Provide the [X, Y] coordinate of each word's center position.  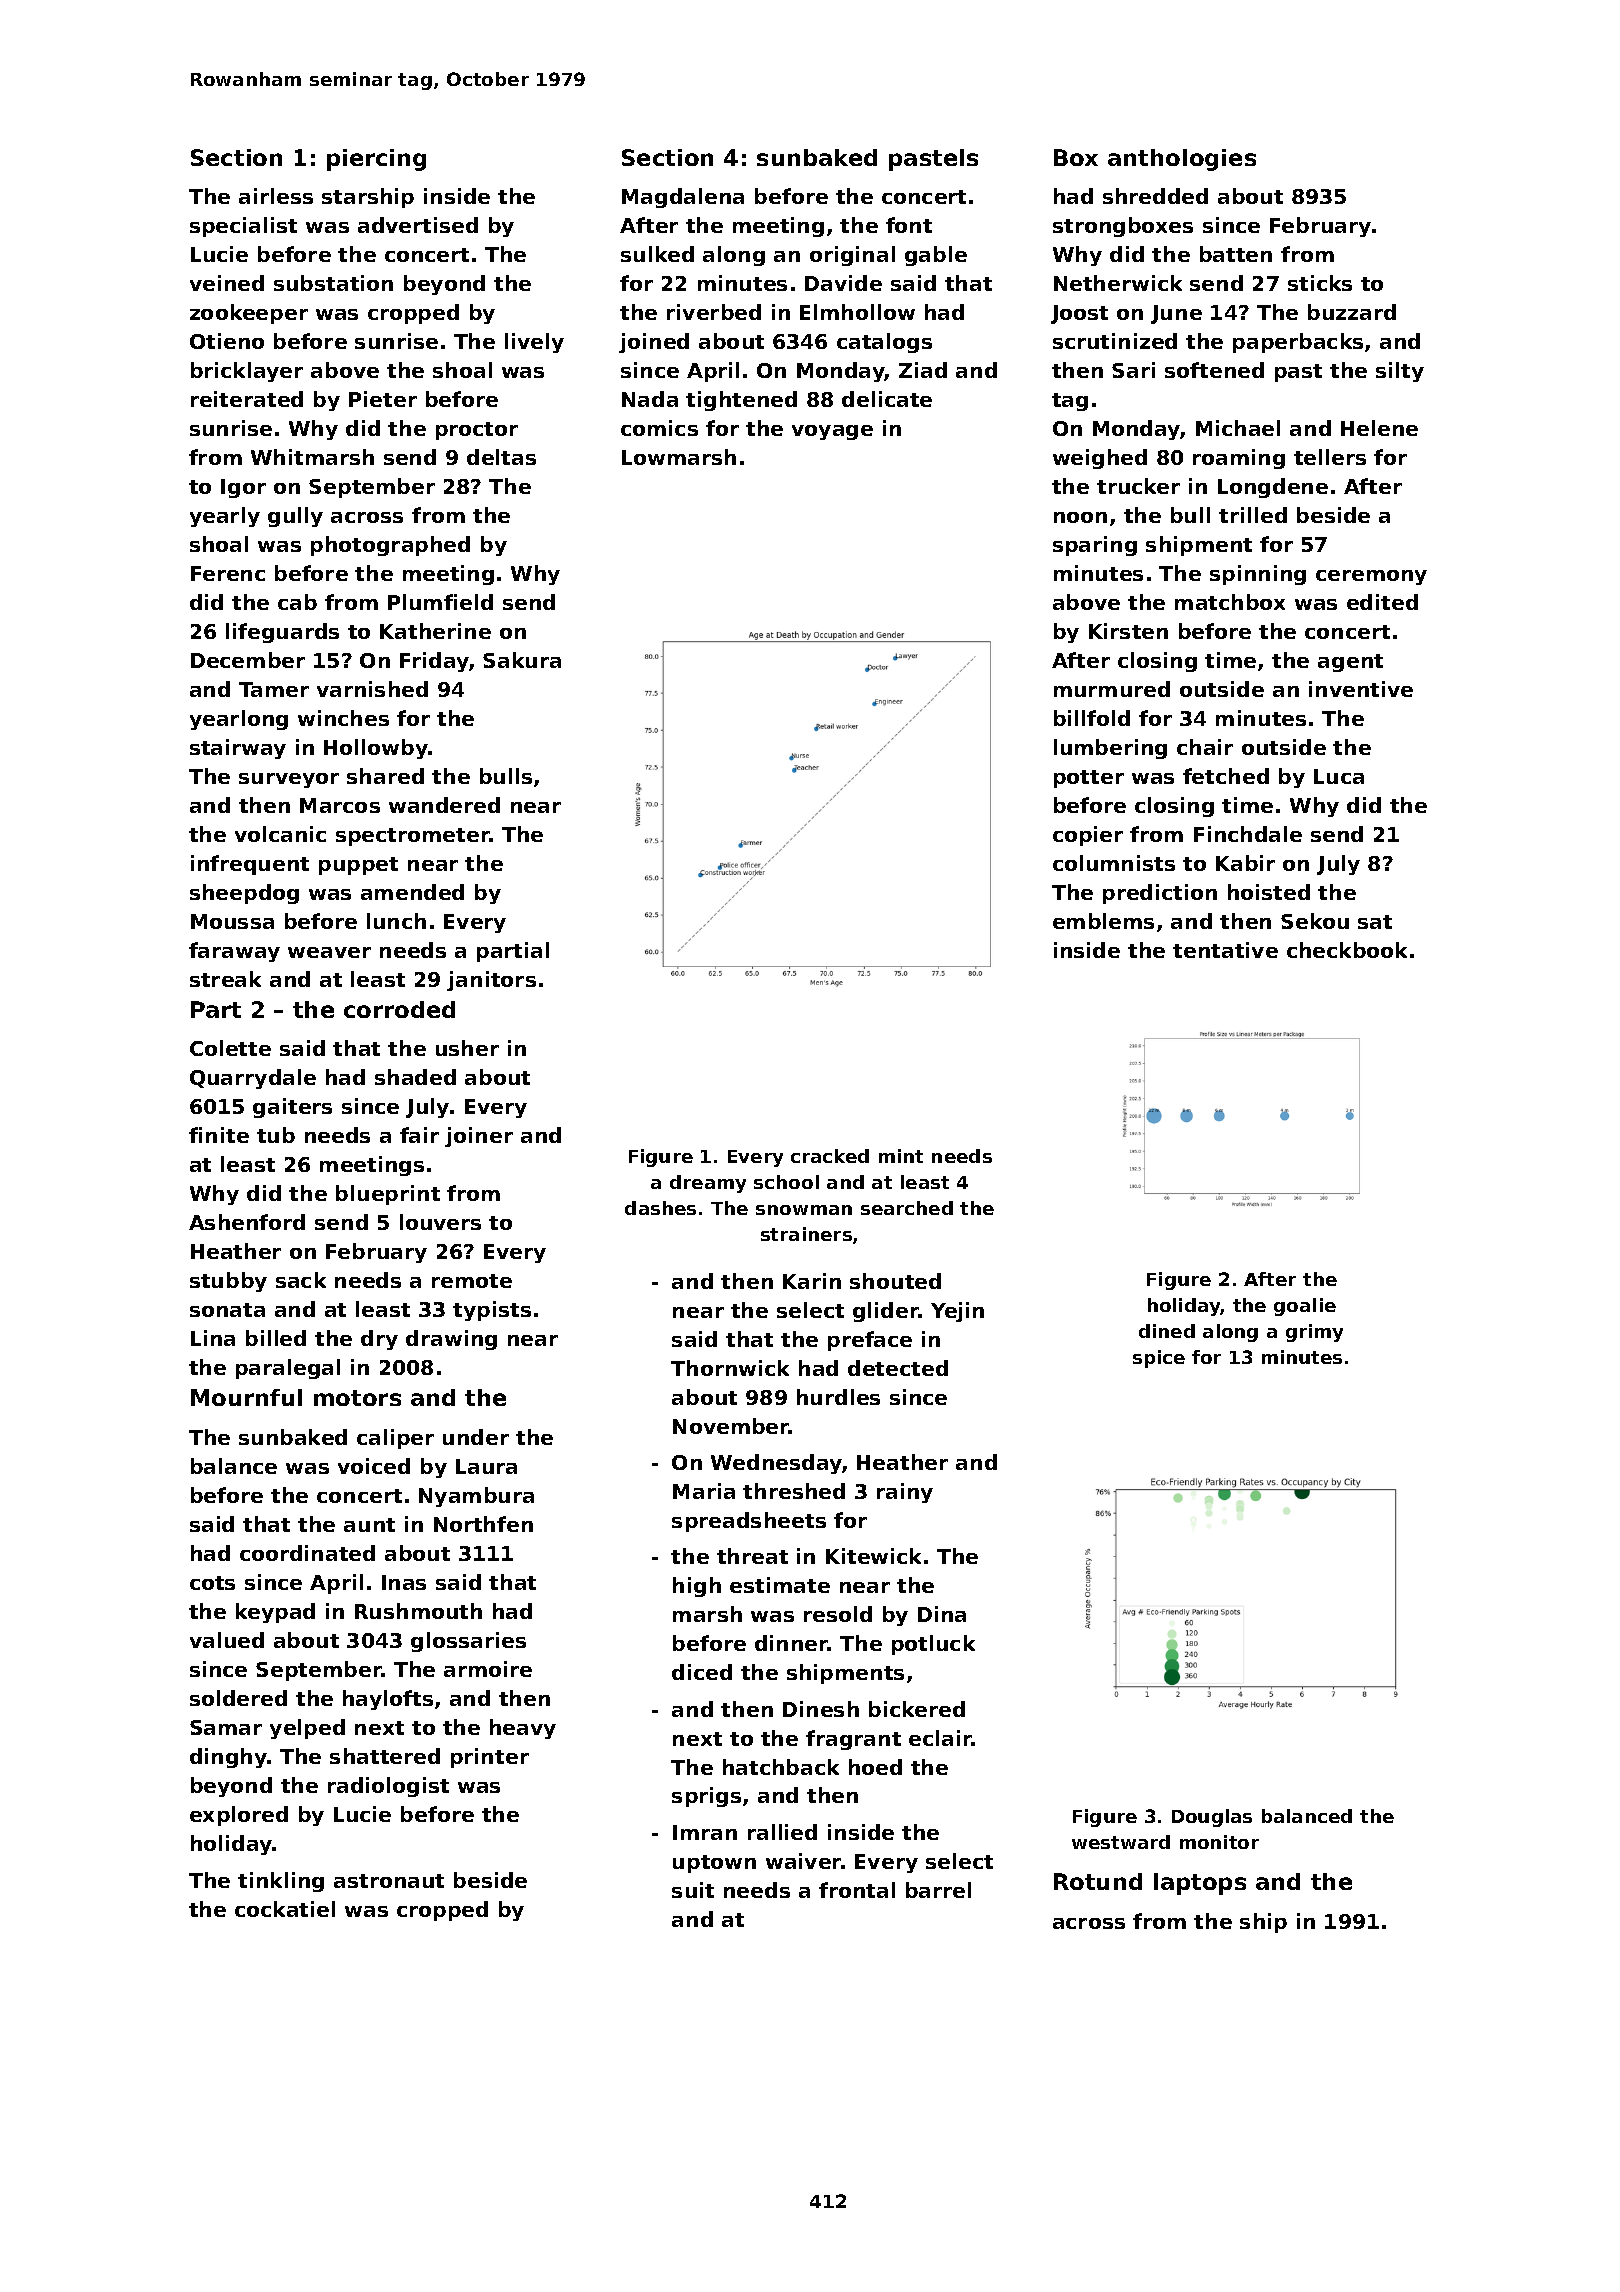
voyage [832, 432]
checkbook [1347, 950]
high [697, 1587]
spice [1159, 1359]
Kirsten [1128, 631]
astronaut [389, 1881]
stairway [238, 749]
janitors [491, 981]
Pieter [383, 399]
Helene [1379, 428]
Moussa [232, 921]
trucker [1138, 486]
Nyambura [476, 1497]
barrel [938, 1890]
